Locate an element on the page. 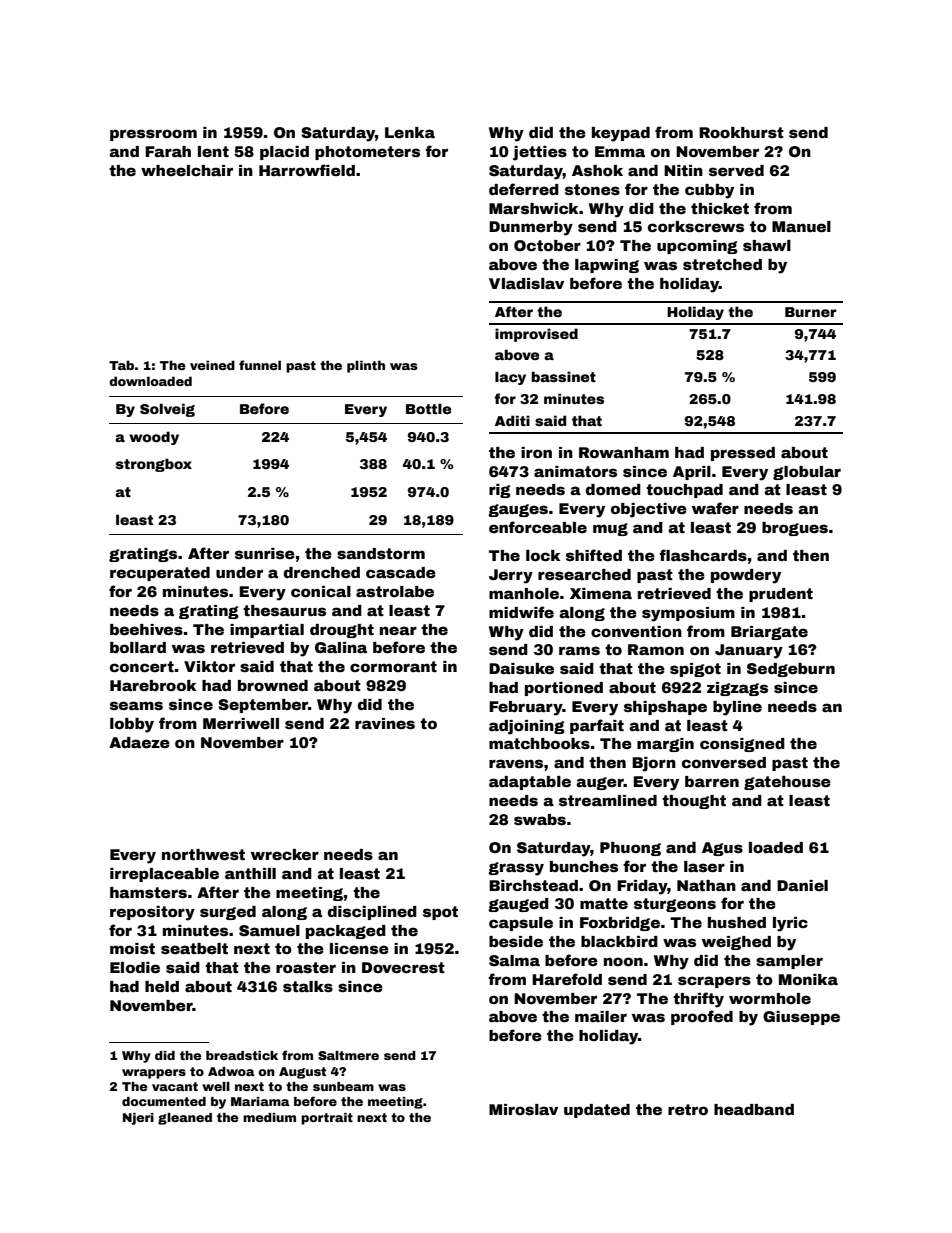 The height and width of the page is (1233, 952). wormhole is located at coordinates (770, 998).
